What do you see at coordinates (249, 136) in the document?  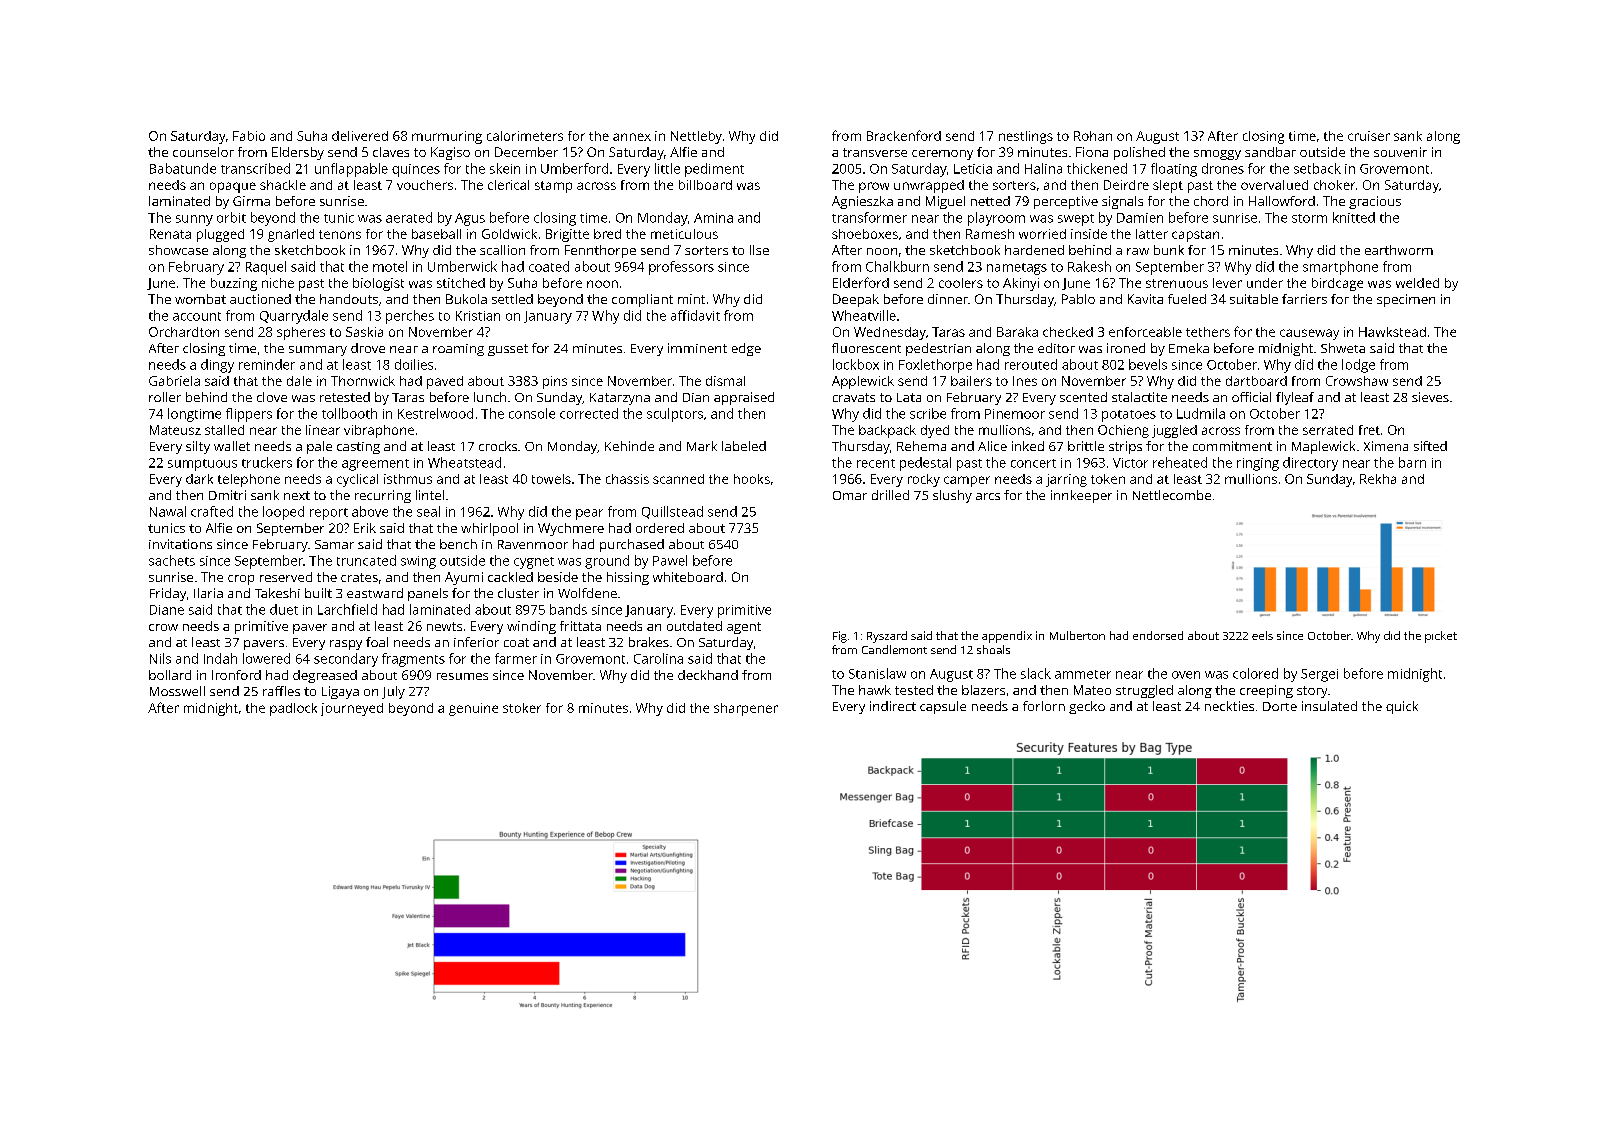 I see `Fabio` at bounding box center [249, 136].
